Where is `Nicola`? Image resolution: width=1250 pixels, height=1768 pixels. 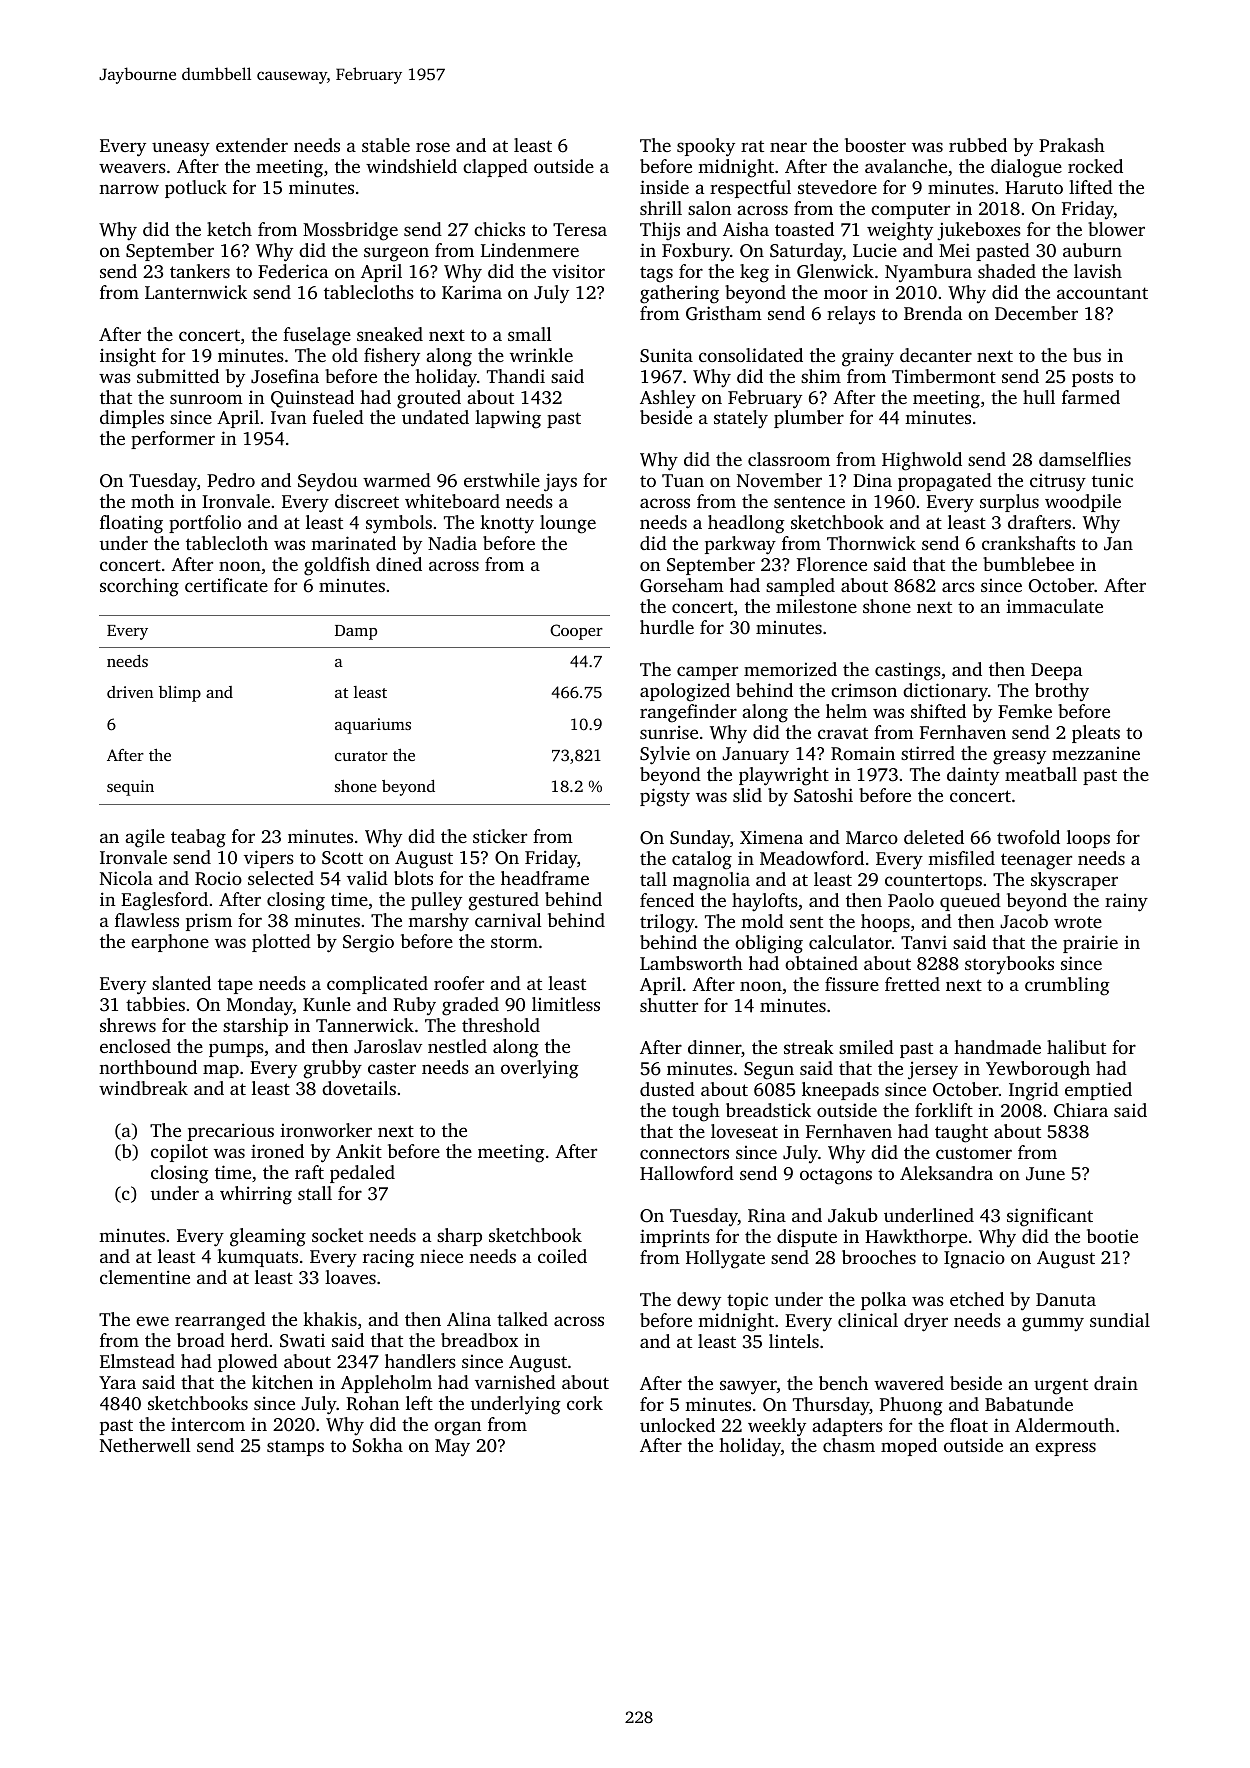 Nicola is located at coordinates (126, 878).
